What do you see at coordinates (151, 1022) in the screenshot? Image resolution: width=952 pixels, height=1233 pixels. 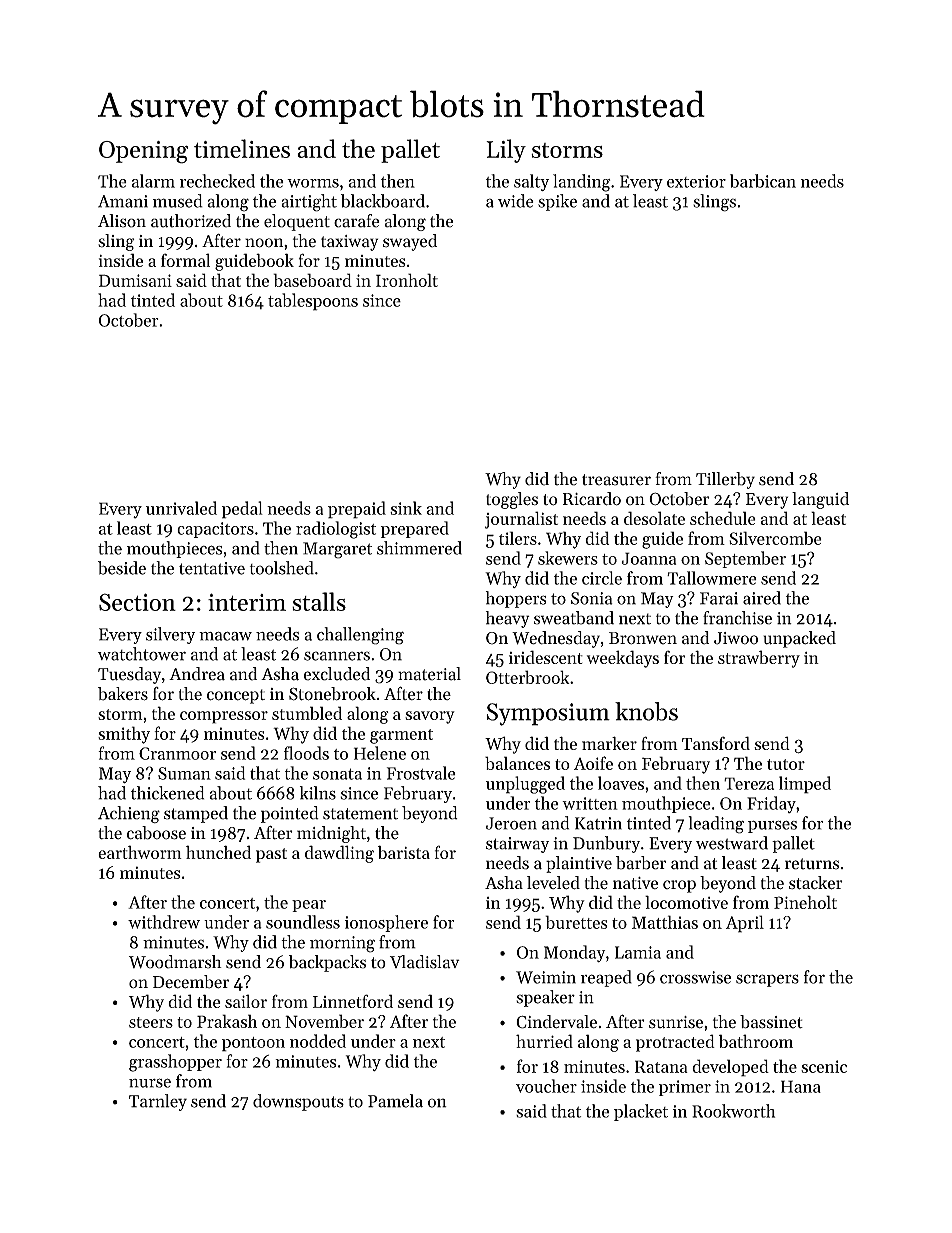 I see `steers` at bounding box center [151, 1022].
